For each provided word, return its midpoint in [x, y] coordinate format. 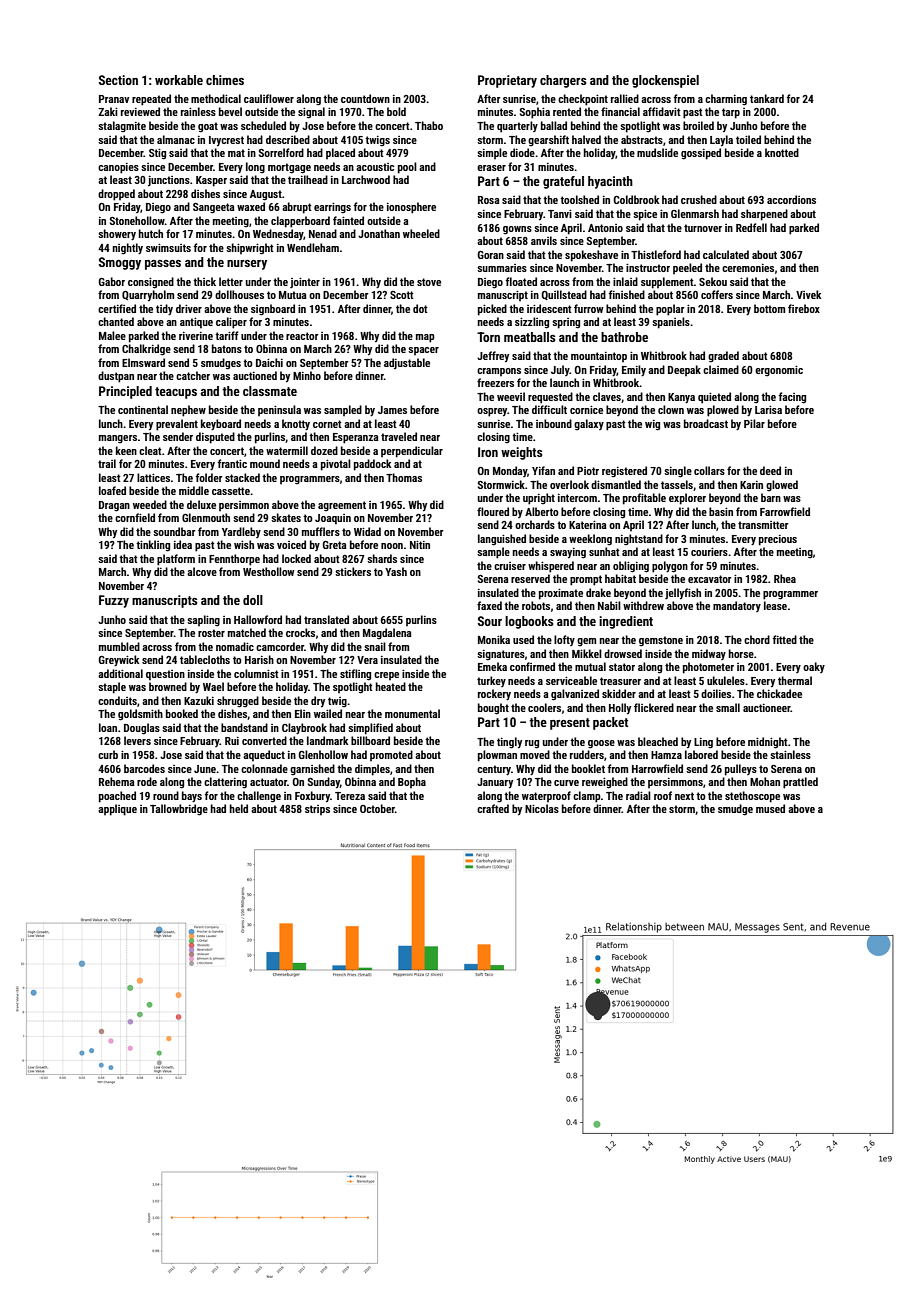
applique [117, 810]
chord [757, 639]
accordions [791, 199]
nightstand [639, 539]
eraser [491, 168]
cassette [231, 491]
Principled [125, 392]
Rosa [489, 200]
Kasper [211, 181]
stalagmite [122, 126]
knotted [782, 152]
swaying [568, 553]
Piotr [588, 471]
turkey [491, 681]
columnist [256, 673]
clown [671, 409]
